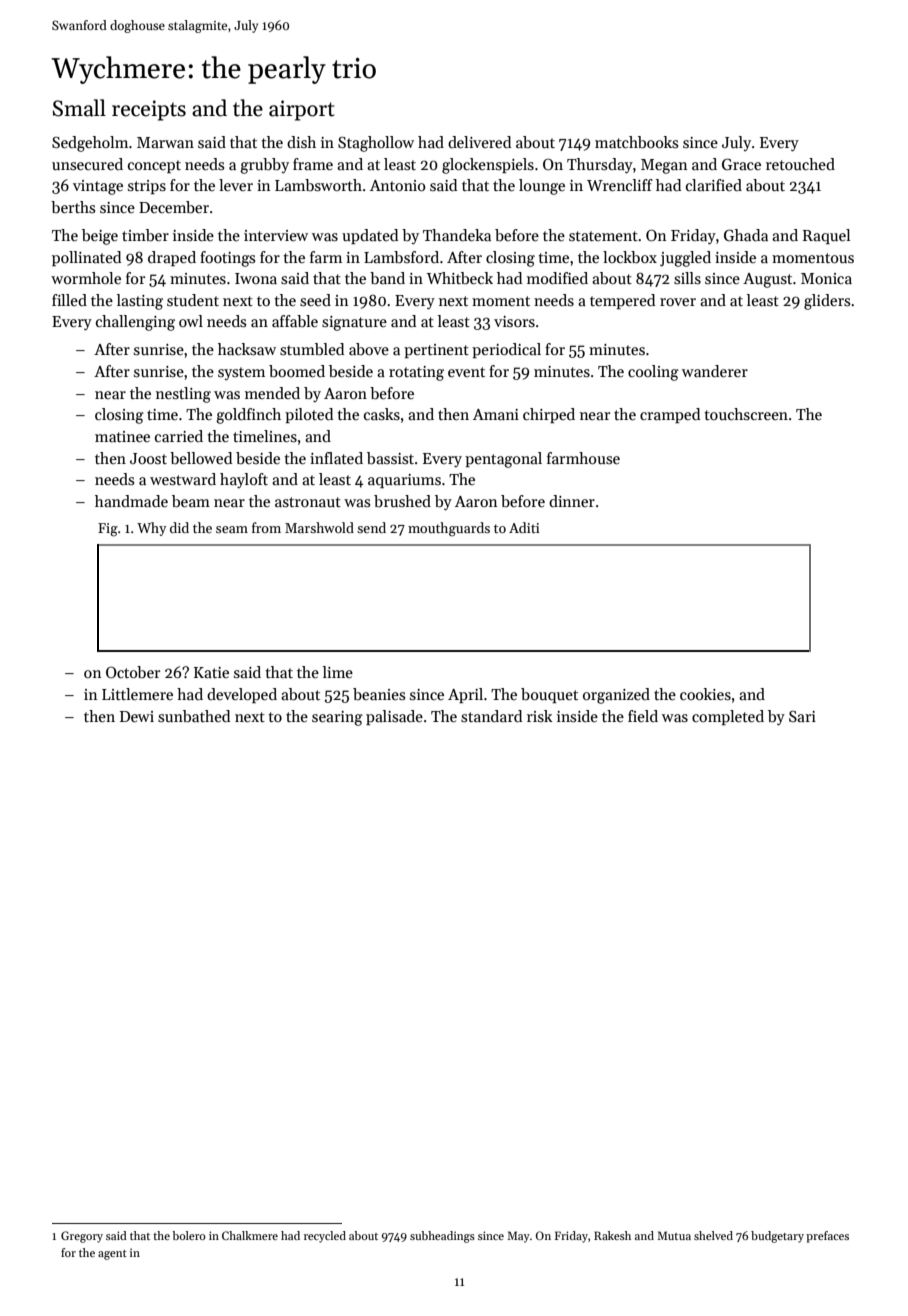 This image has height=1316, width=908. I want to click on Chalkmere, so click(250, 1235).
